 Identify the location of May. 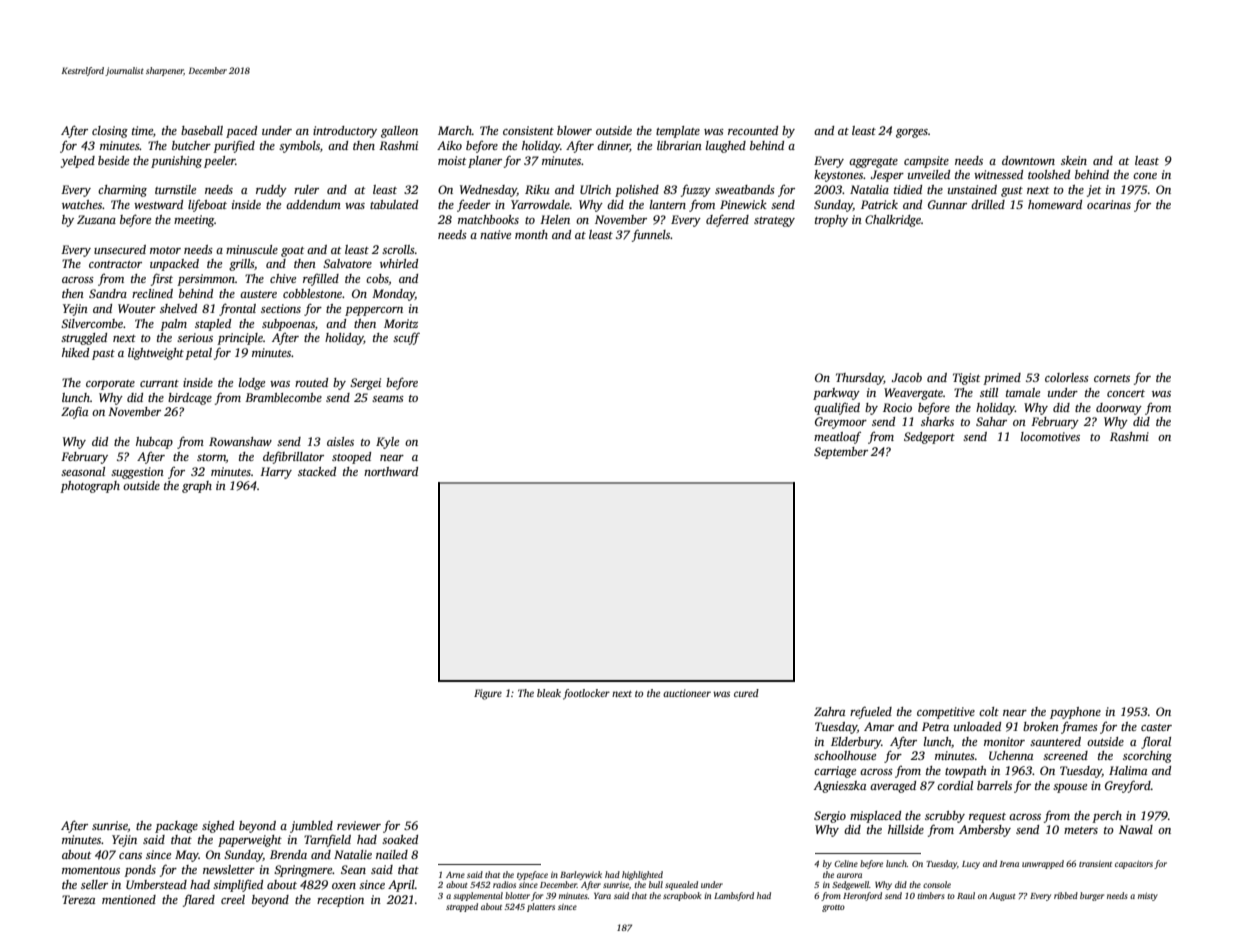
(187, 856).
